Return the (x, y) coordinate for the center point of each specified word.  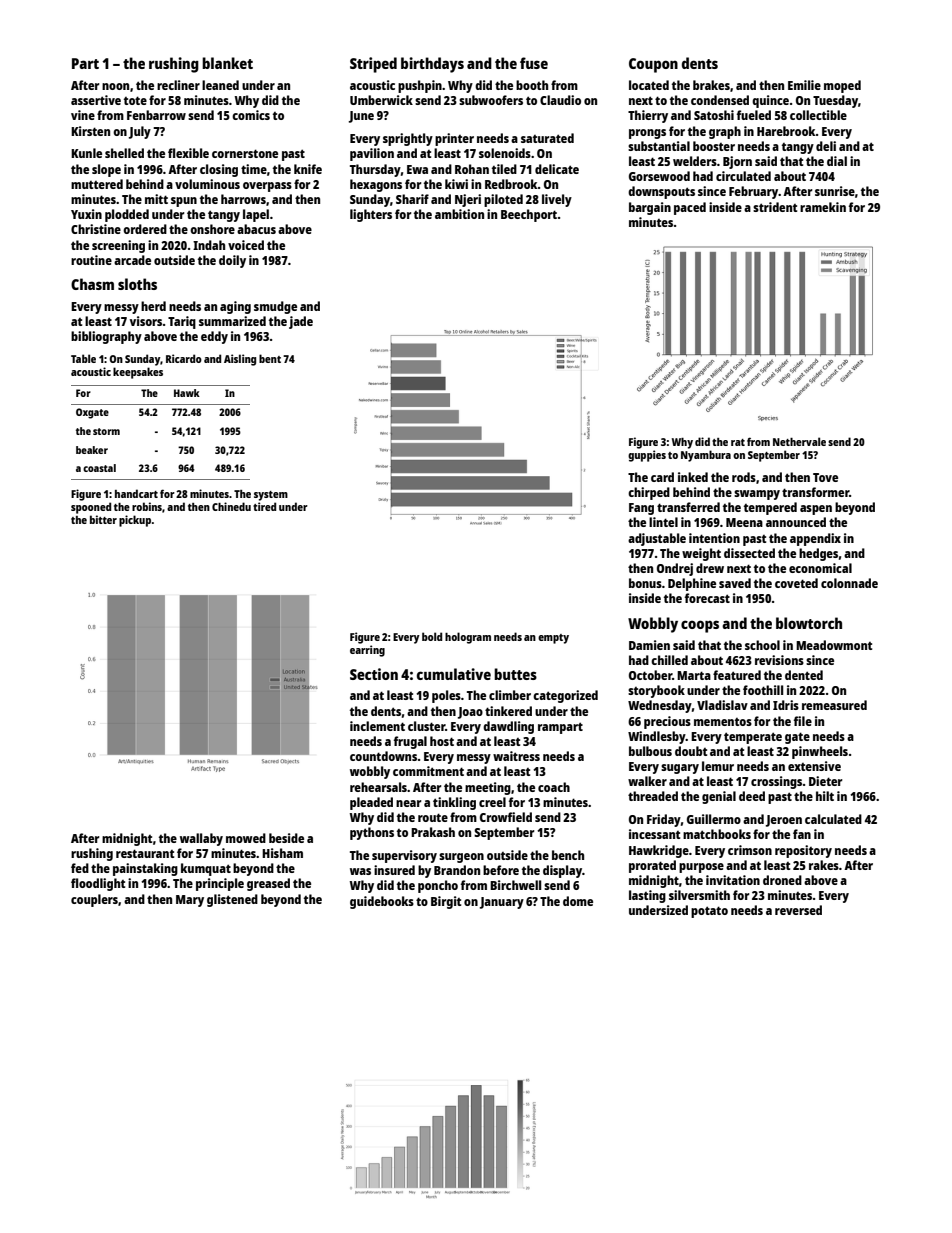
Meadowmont (834, 645)
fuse (534, 63)
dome (578, 901)
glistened (232, 900)
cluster (426, 726)
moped (842, 86)
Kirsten (90, 131)
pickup (135, 521)
